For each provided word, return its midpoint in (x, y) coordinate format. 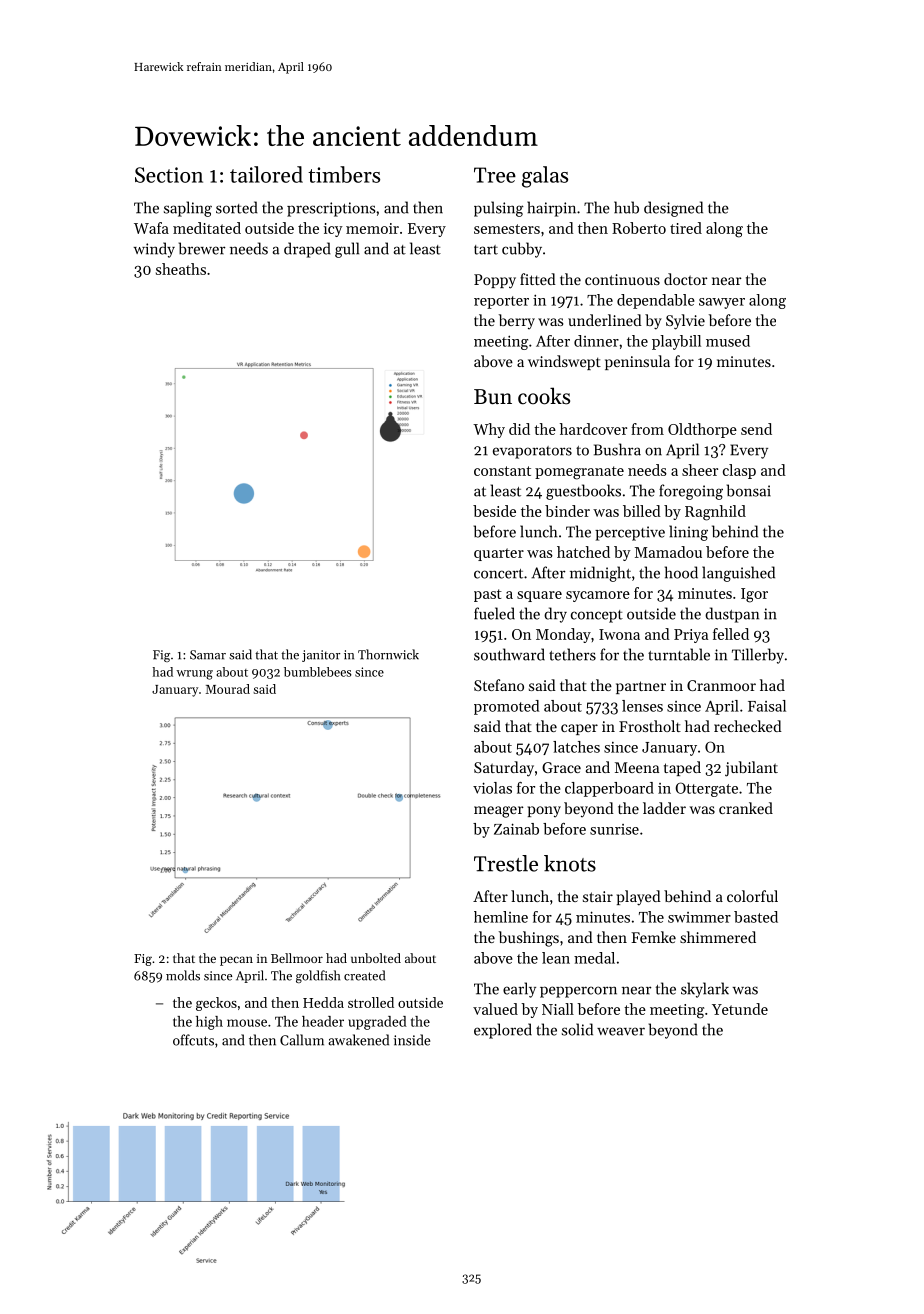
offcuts (193, 1040)
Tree (495, 175)
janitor (321, 656)
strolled (371, 1002)
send (756, 429)
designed (673, 209)
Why (489, 430)
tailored (266, 174)
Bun (493, 396)
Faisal (767, 706)
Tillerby (758, 656)
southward (509, 654)
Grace (561, 767)
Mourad (228, 689)
